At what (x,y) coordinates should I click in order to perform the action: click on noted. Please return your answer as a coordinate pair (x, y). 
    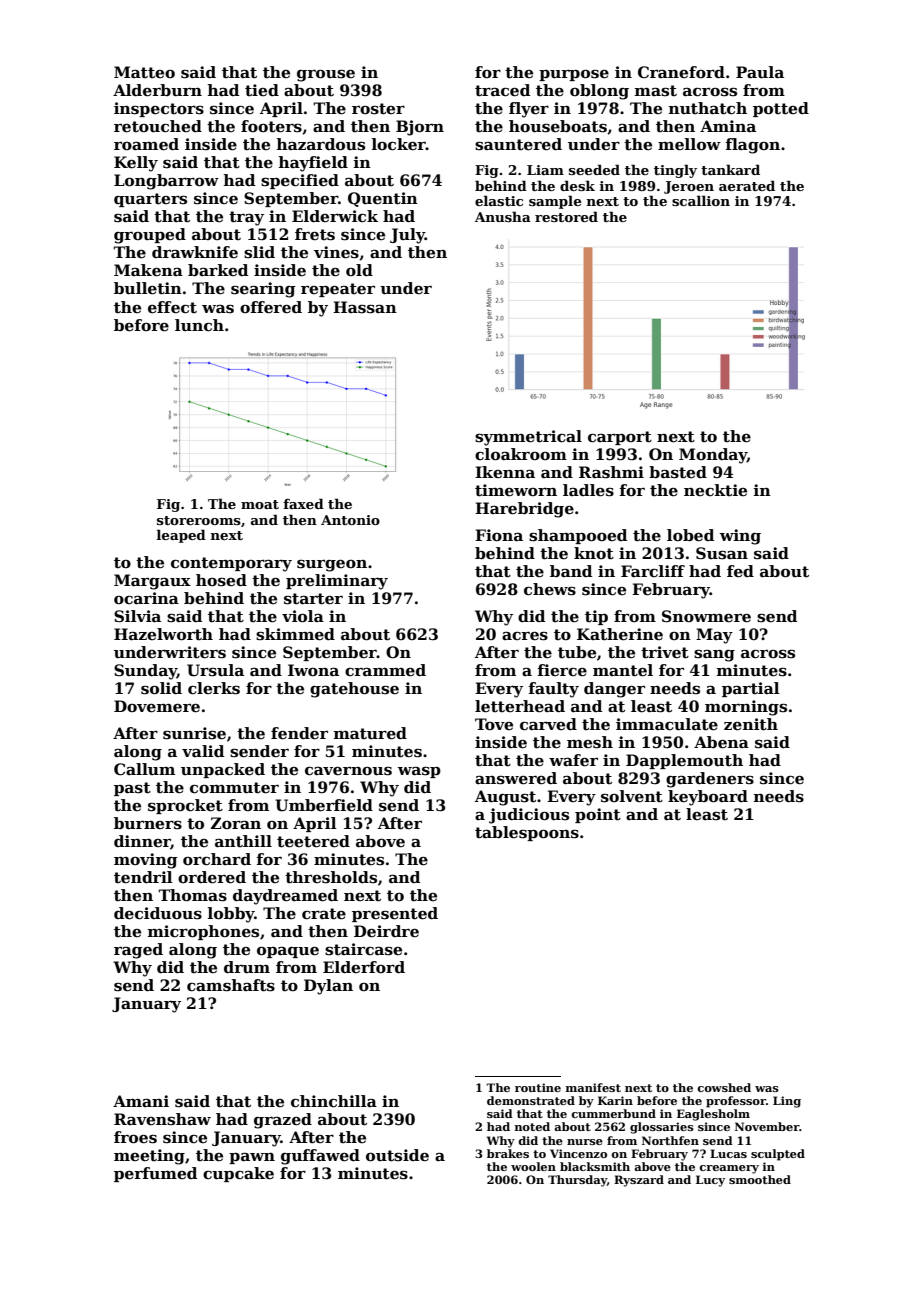
    Looking at the image, I should click on (532, 1126).
